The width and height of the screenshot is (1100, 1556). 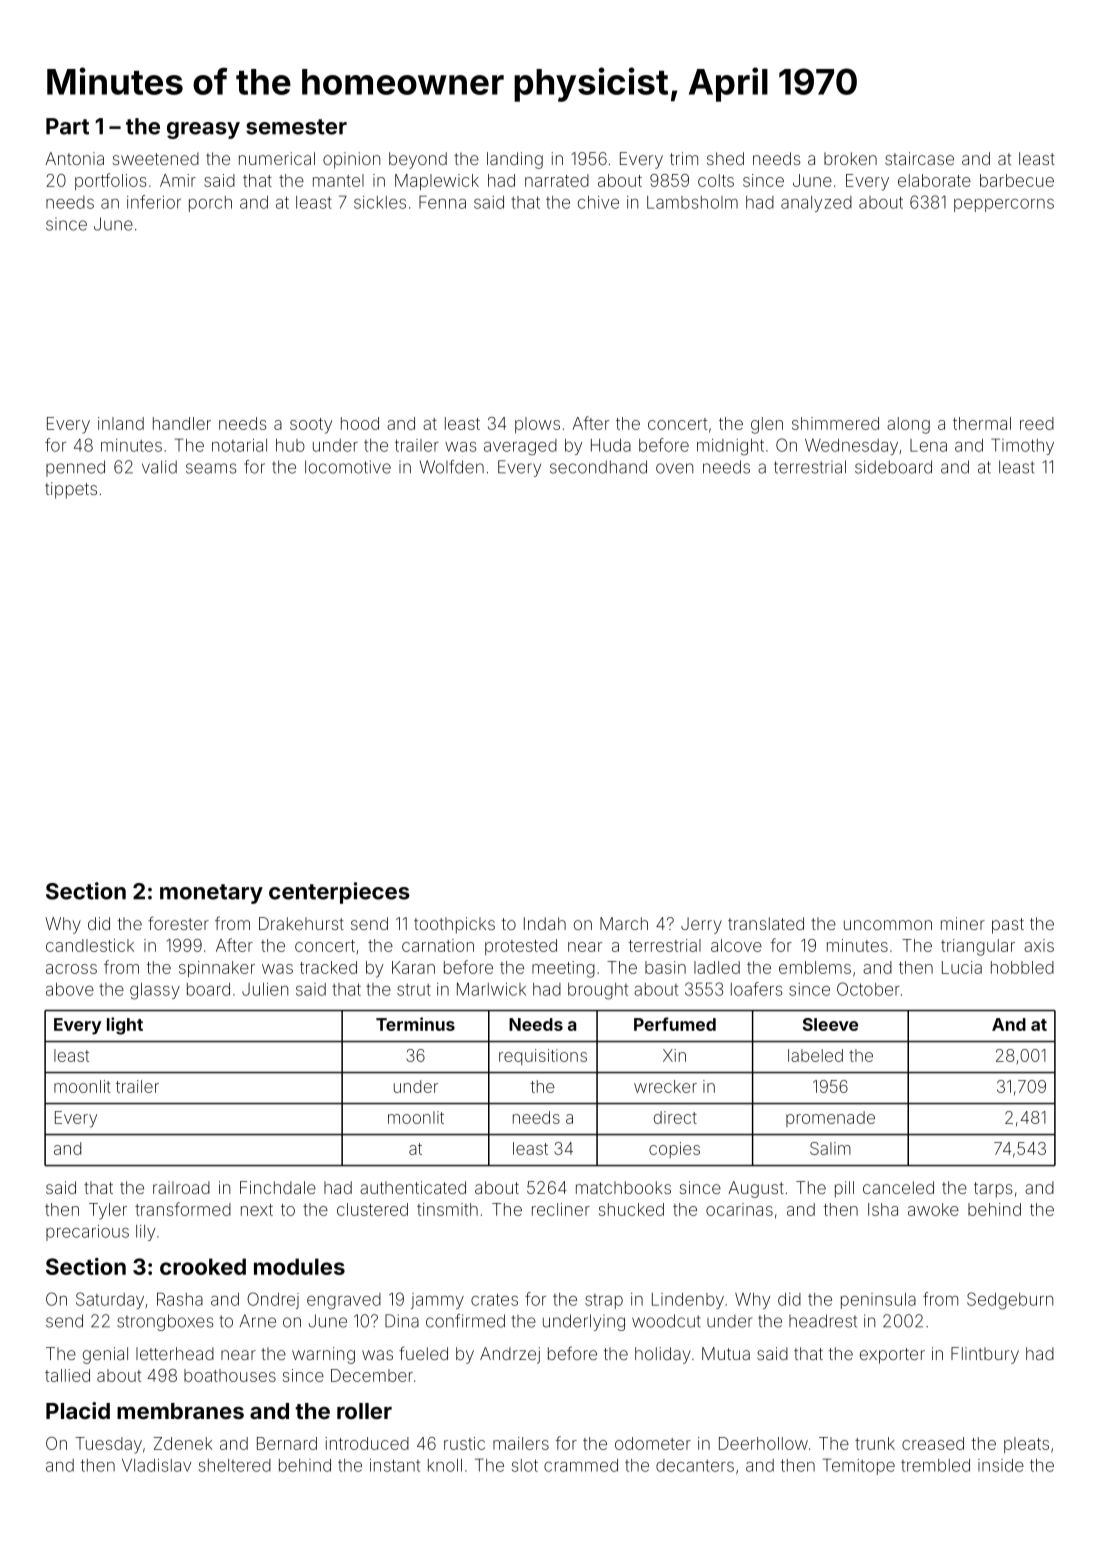 What do you see at coordinates (816, 204) in the screenshot?
I see `analyzed` at bounding box center [816, 204].
